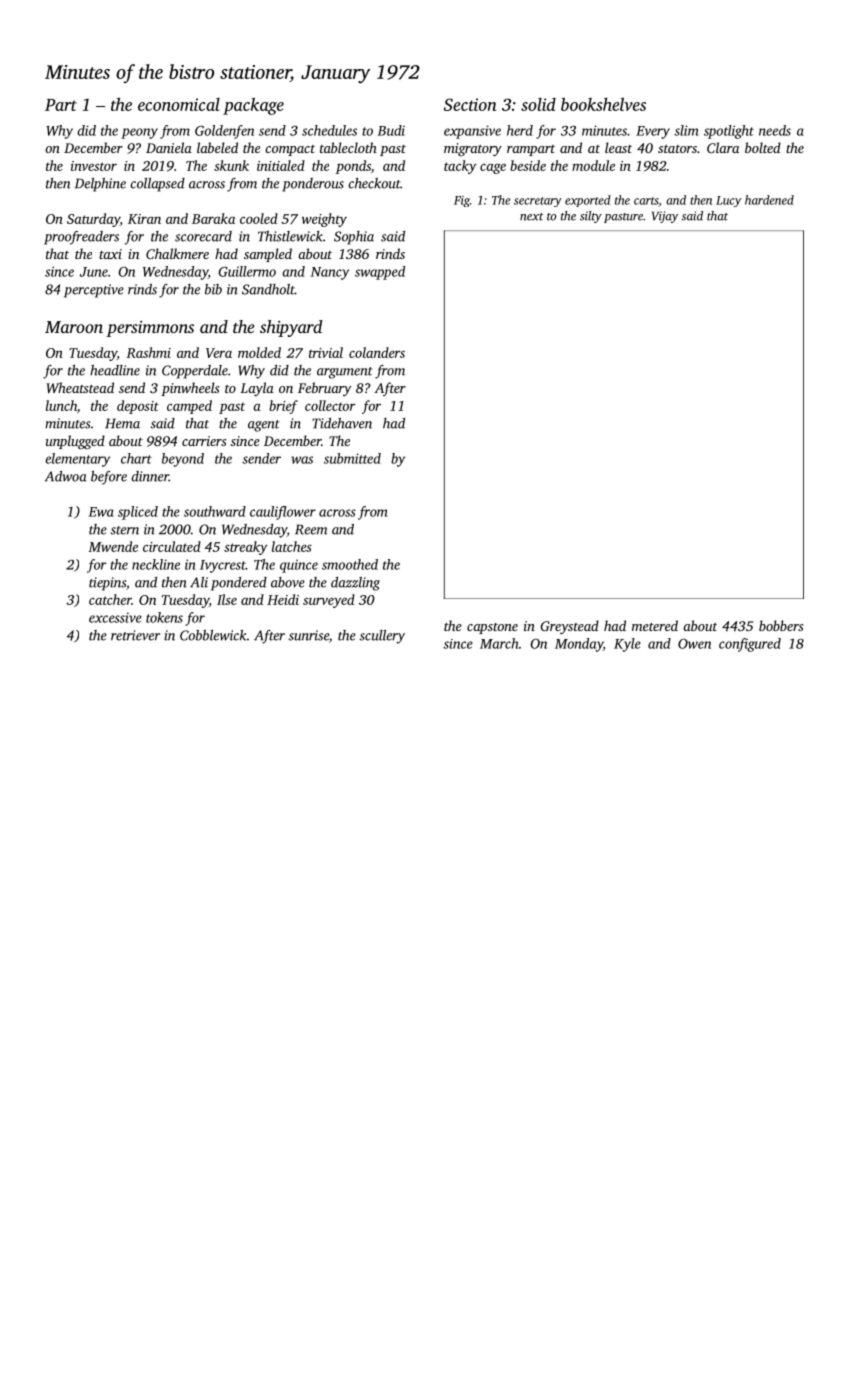 The image size is (849, 1400). Describe the element at coordinates (311, 529) in the screenshot. I see `Reem` at that location.
